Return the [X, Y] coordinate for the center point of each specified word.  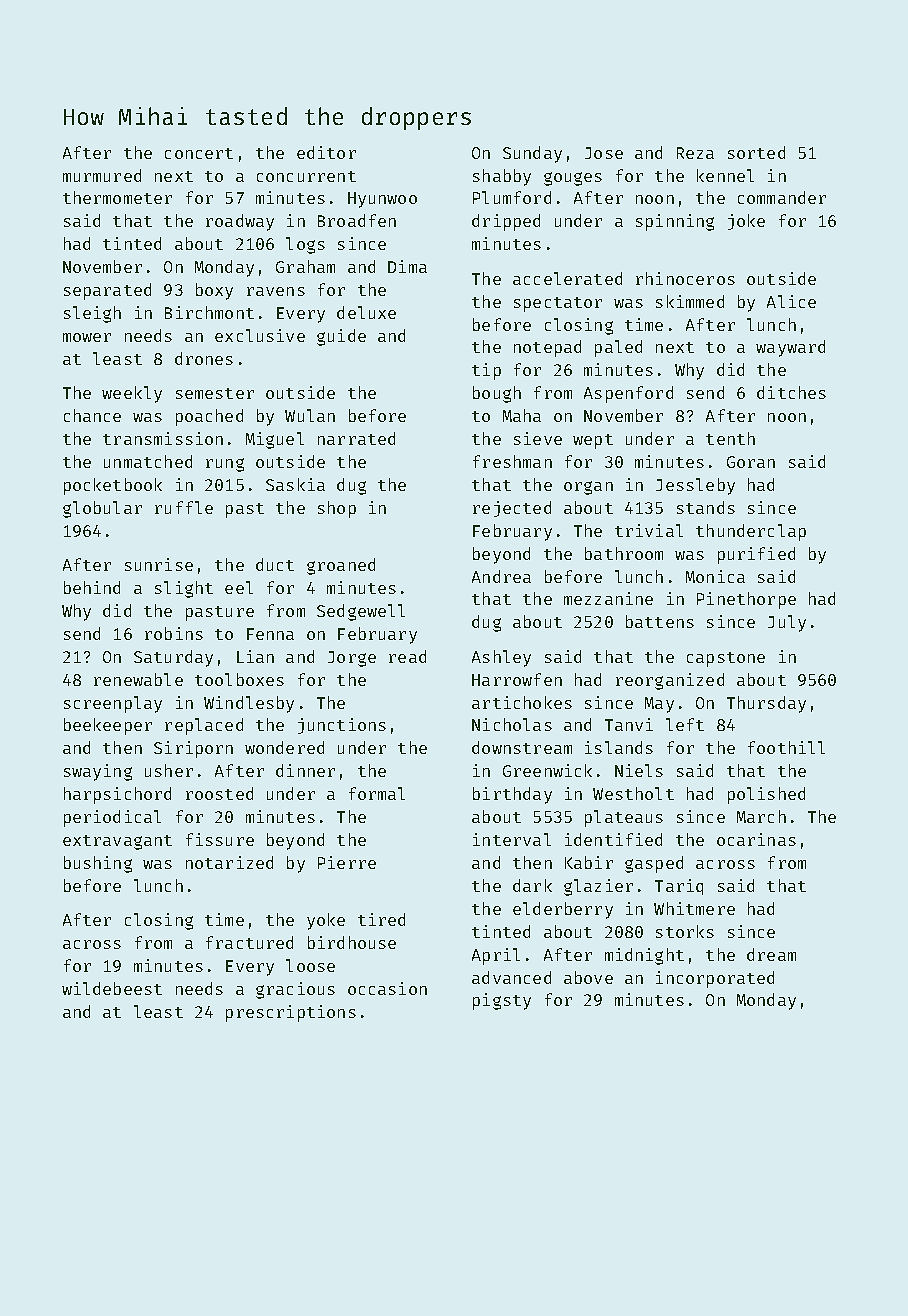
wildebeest [112, 988]
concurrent [306, 176]
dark [532, 885]
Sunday [532, 154]
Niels [639, 770]
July [787, 623]
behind [92, 587]
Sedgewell [361, 612]
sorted [756, 152]
